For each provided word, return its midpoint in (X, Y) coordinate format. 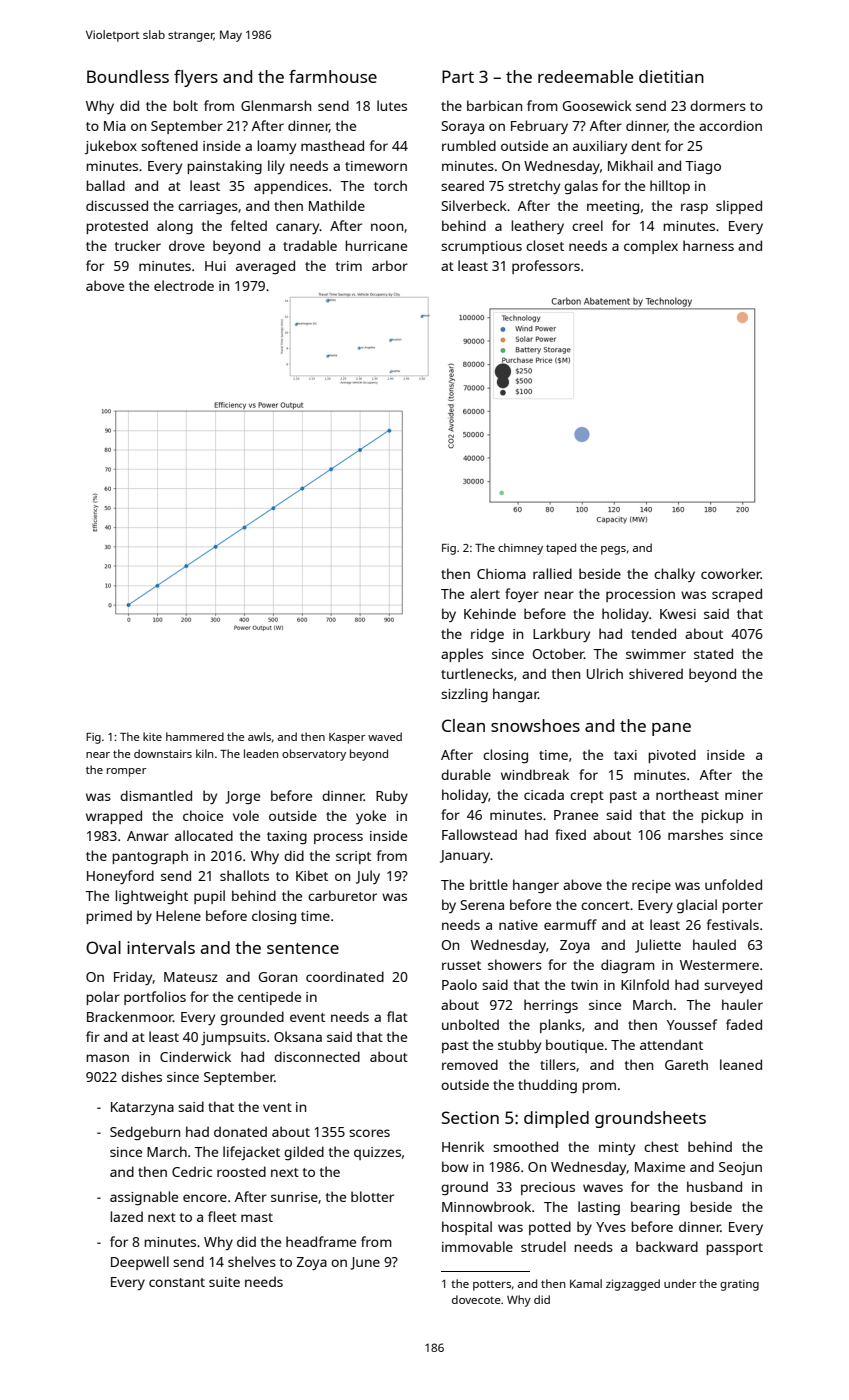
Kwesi (678, 614)
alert (485, 593)
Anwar (148, 836)
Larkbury (561, 635)
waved (385, 736)
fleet (222, 1216)
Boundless (128, 76)
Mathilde (337, 205)
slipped (739, 207)
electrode (184, 285)
